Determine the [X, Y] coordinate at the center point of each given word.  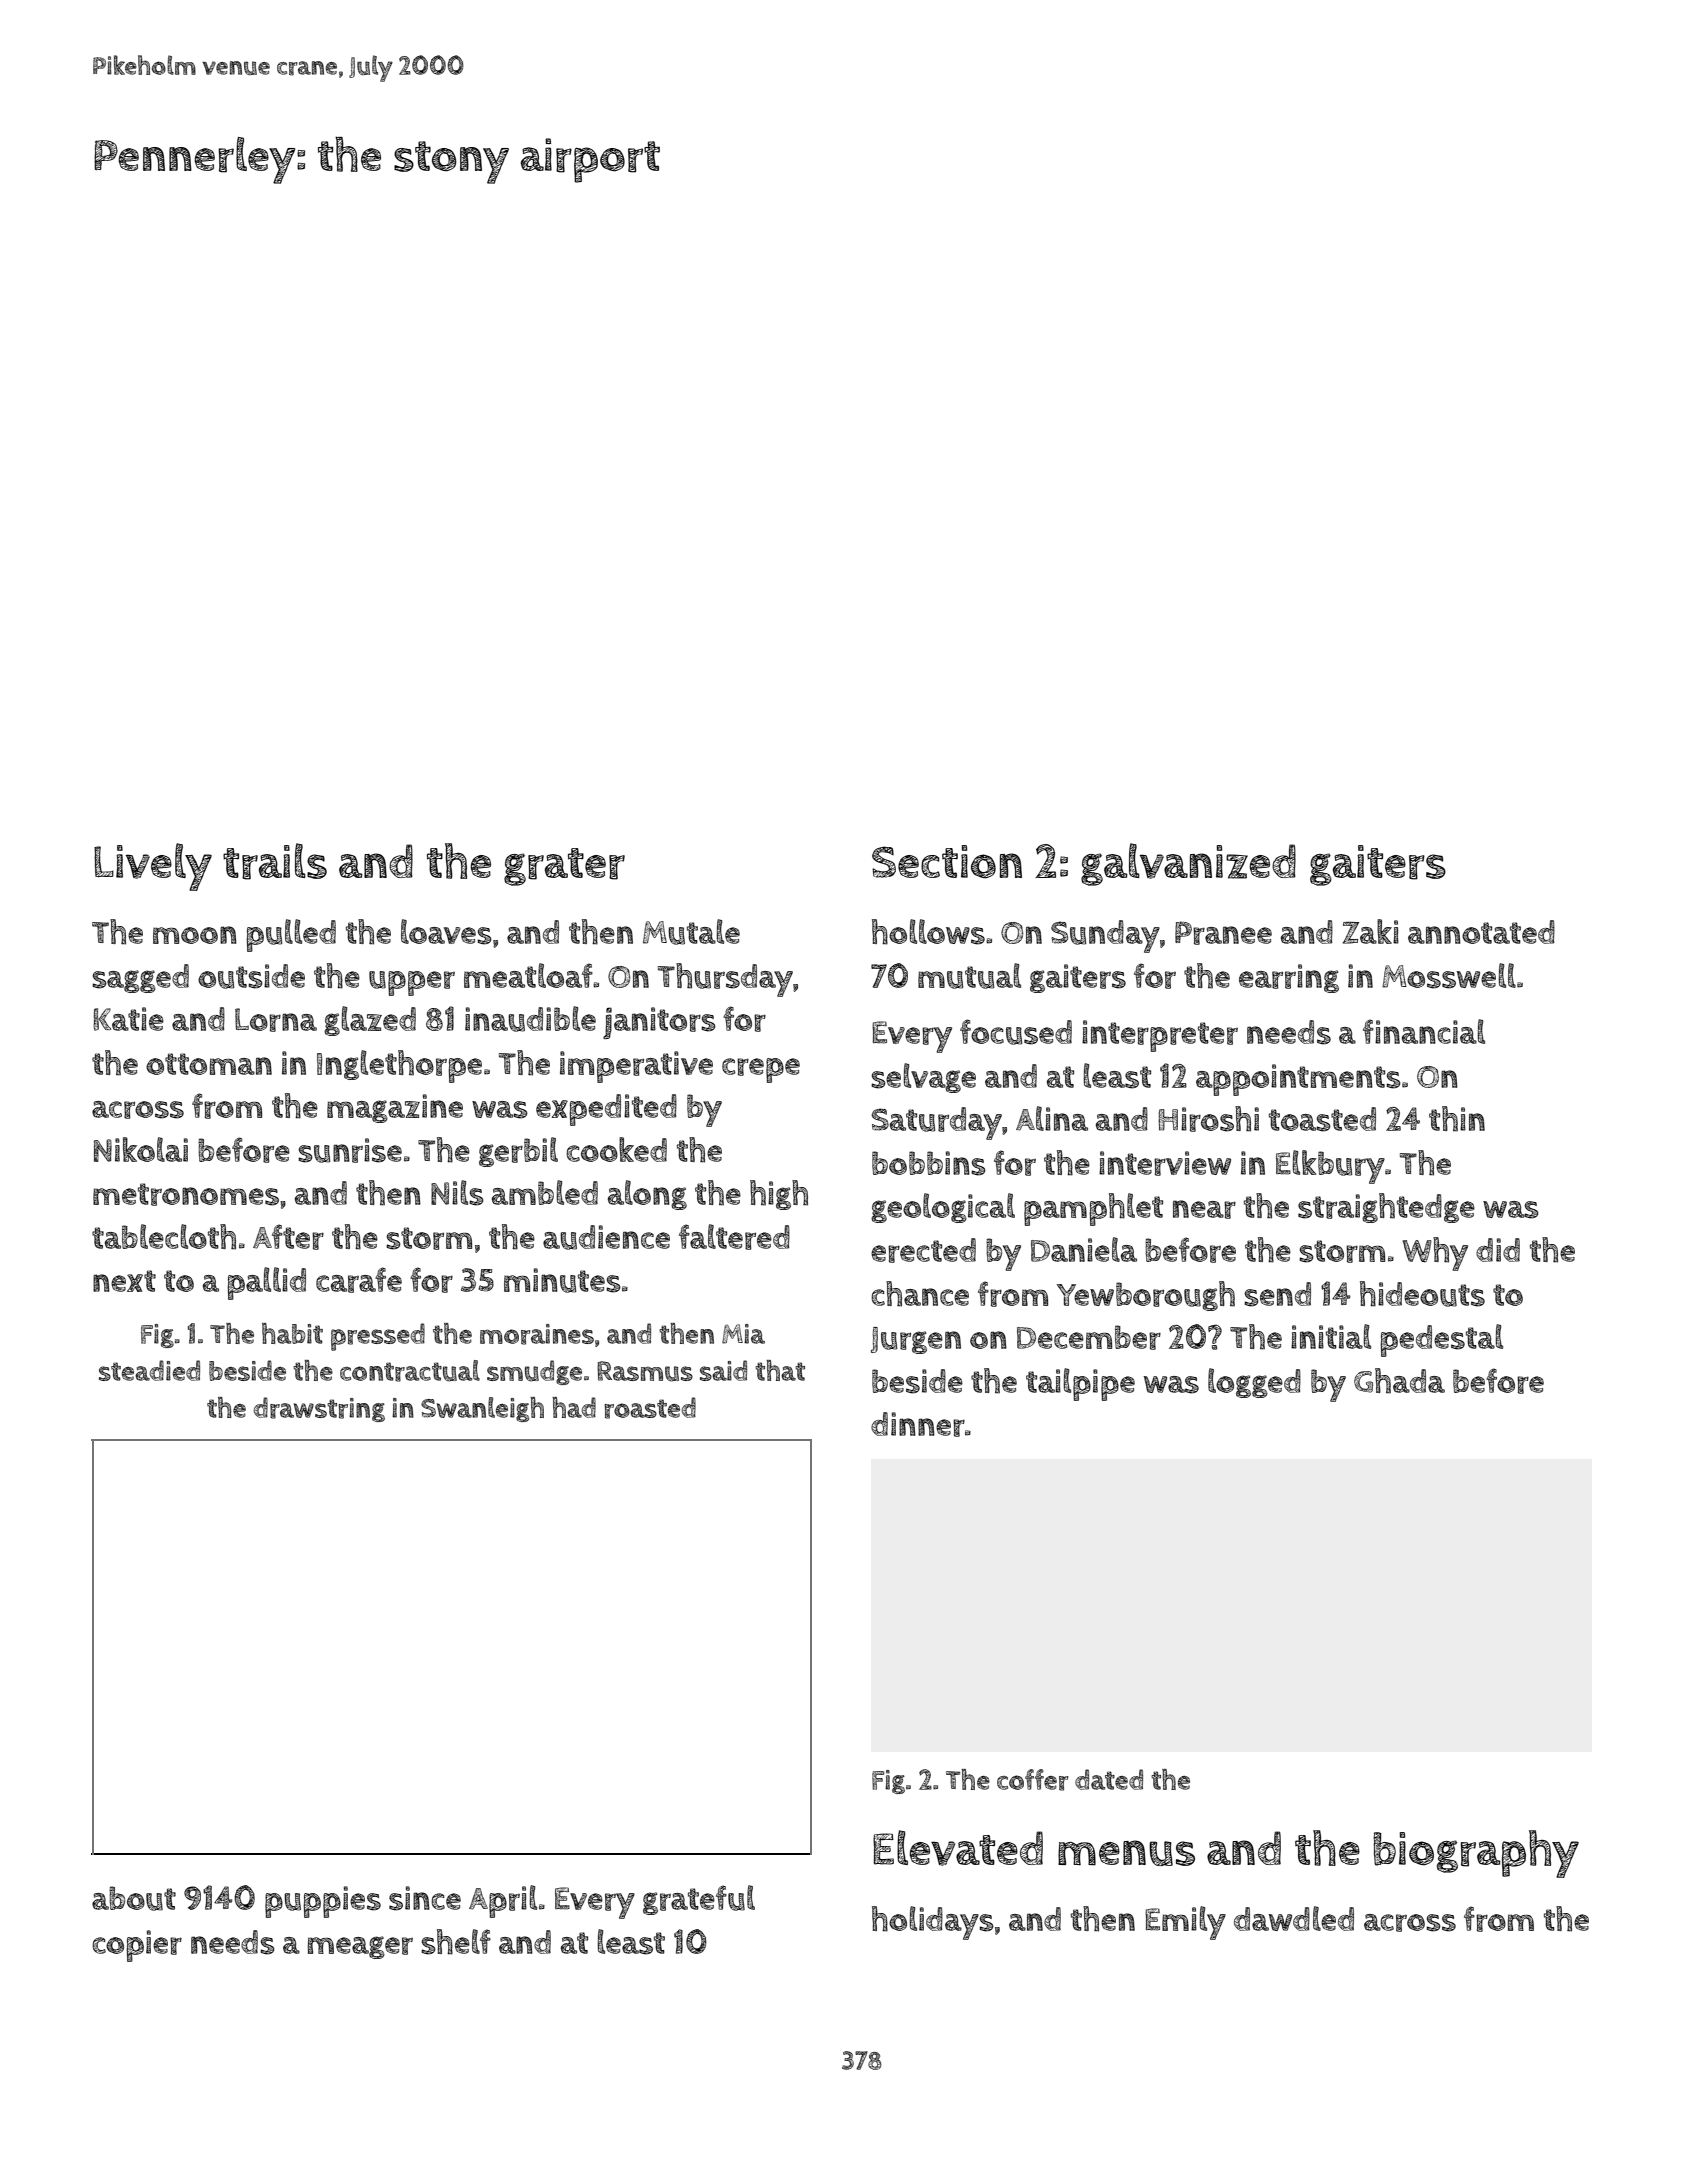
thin [1457, 1119]
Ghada [1399, 1381]
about [134, 1898]
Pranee [1223, 933]
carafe [359, 1280]
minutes [562, 1280]
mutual [969, 976]
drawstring [319, 1409]
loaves [446, 932]
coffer [1033, 1780]
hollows [928, 932]
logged [1254, 1383]
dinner [918, 1424]
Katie [128, 1019]
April [503, 1901]
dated [1109, 1779]
